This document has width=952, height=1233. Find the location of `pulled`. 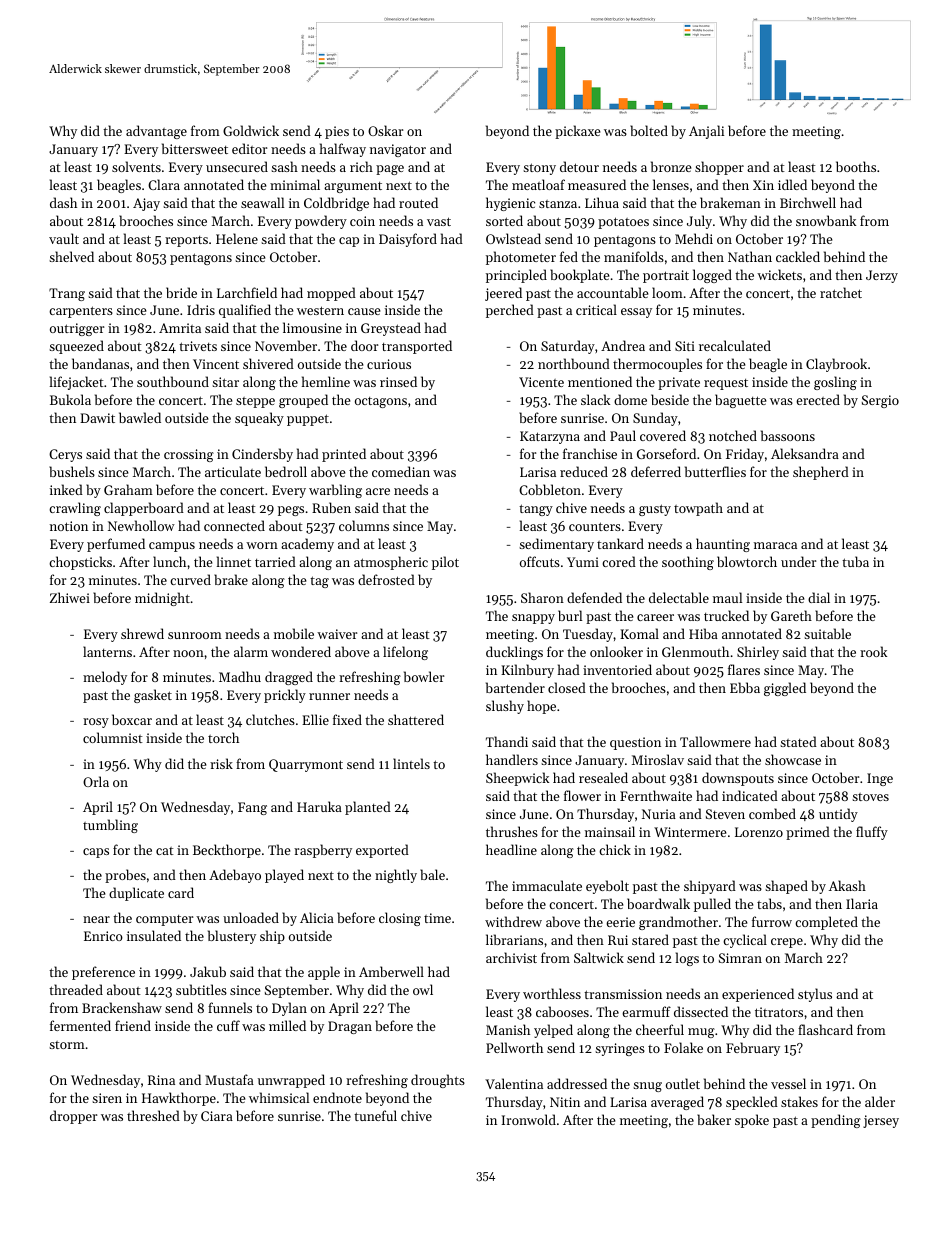

pulled is located at coordinates (712, 905).
